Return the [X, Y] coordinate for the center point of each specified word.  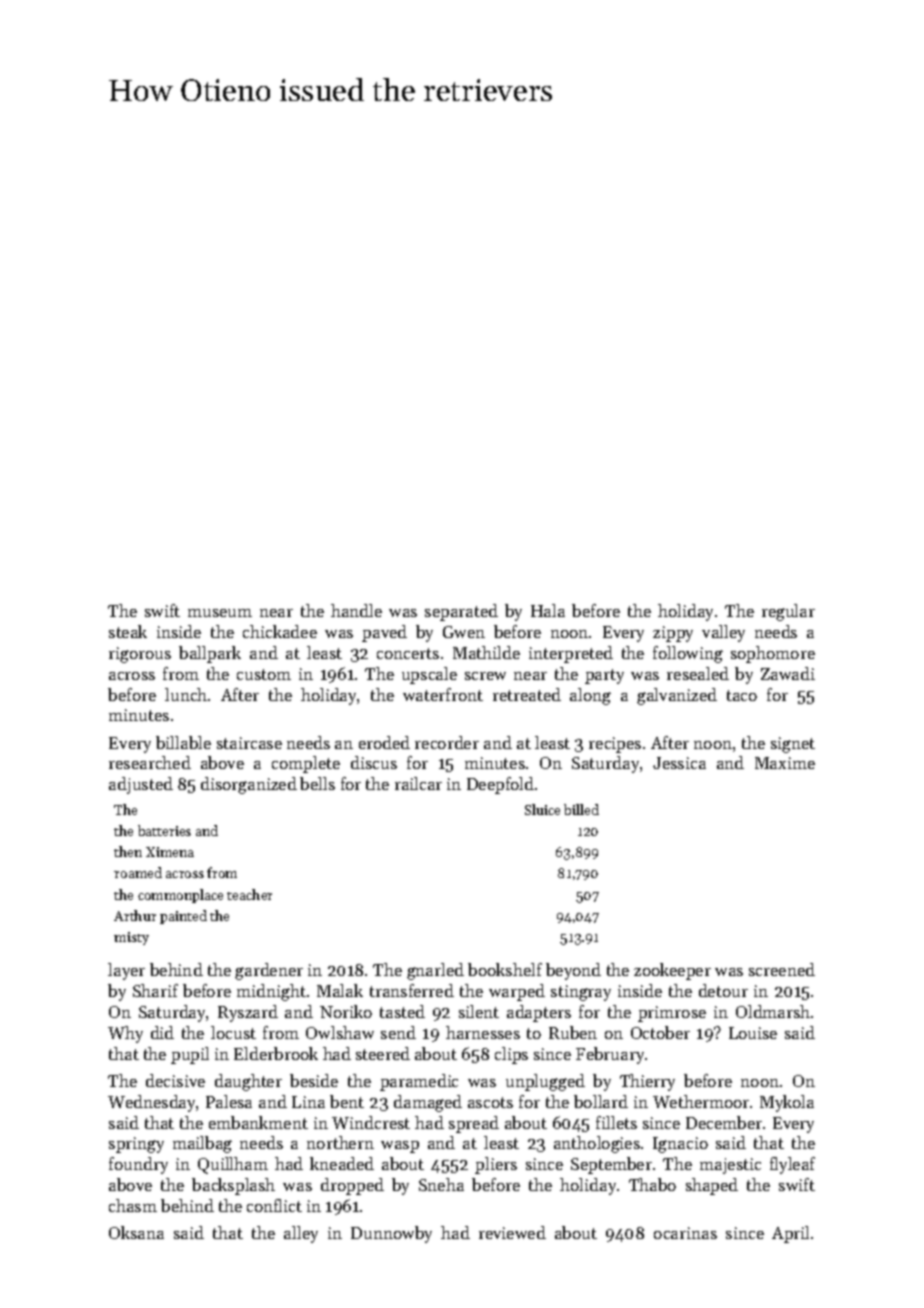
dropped [352, 1186]
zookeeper [672, 971]
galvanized [677, 696]
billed [581, 809]
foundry [138, 1165]
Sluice [542, 809]
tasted [402, 1011]
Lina [308, 1102]
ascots [490, 1102]
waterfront [443, 694]
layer [126, 971]
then [128, 851]
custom [264, 674]
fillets [616, 1122]
